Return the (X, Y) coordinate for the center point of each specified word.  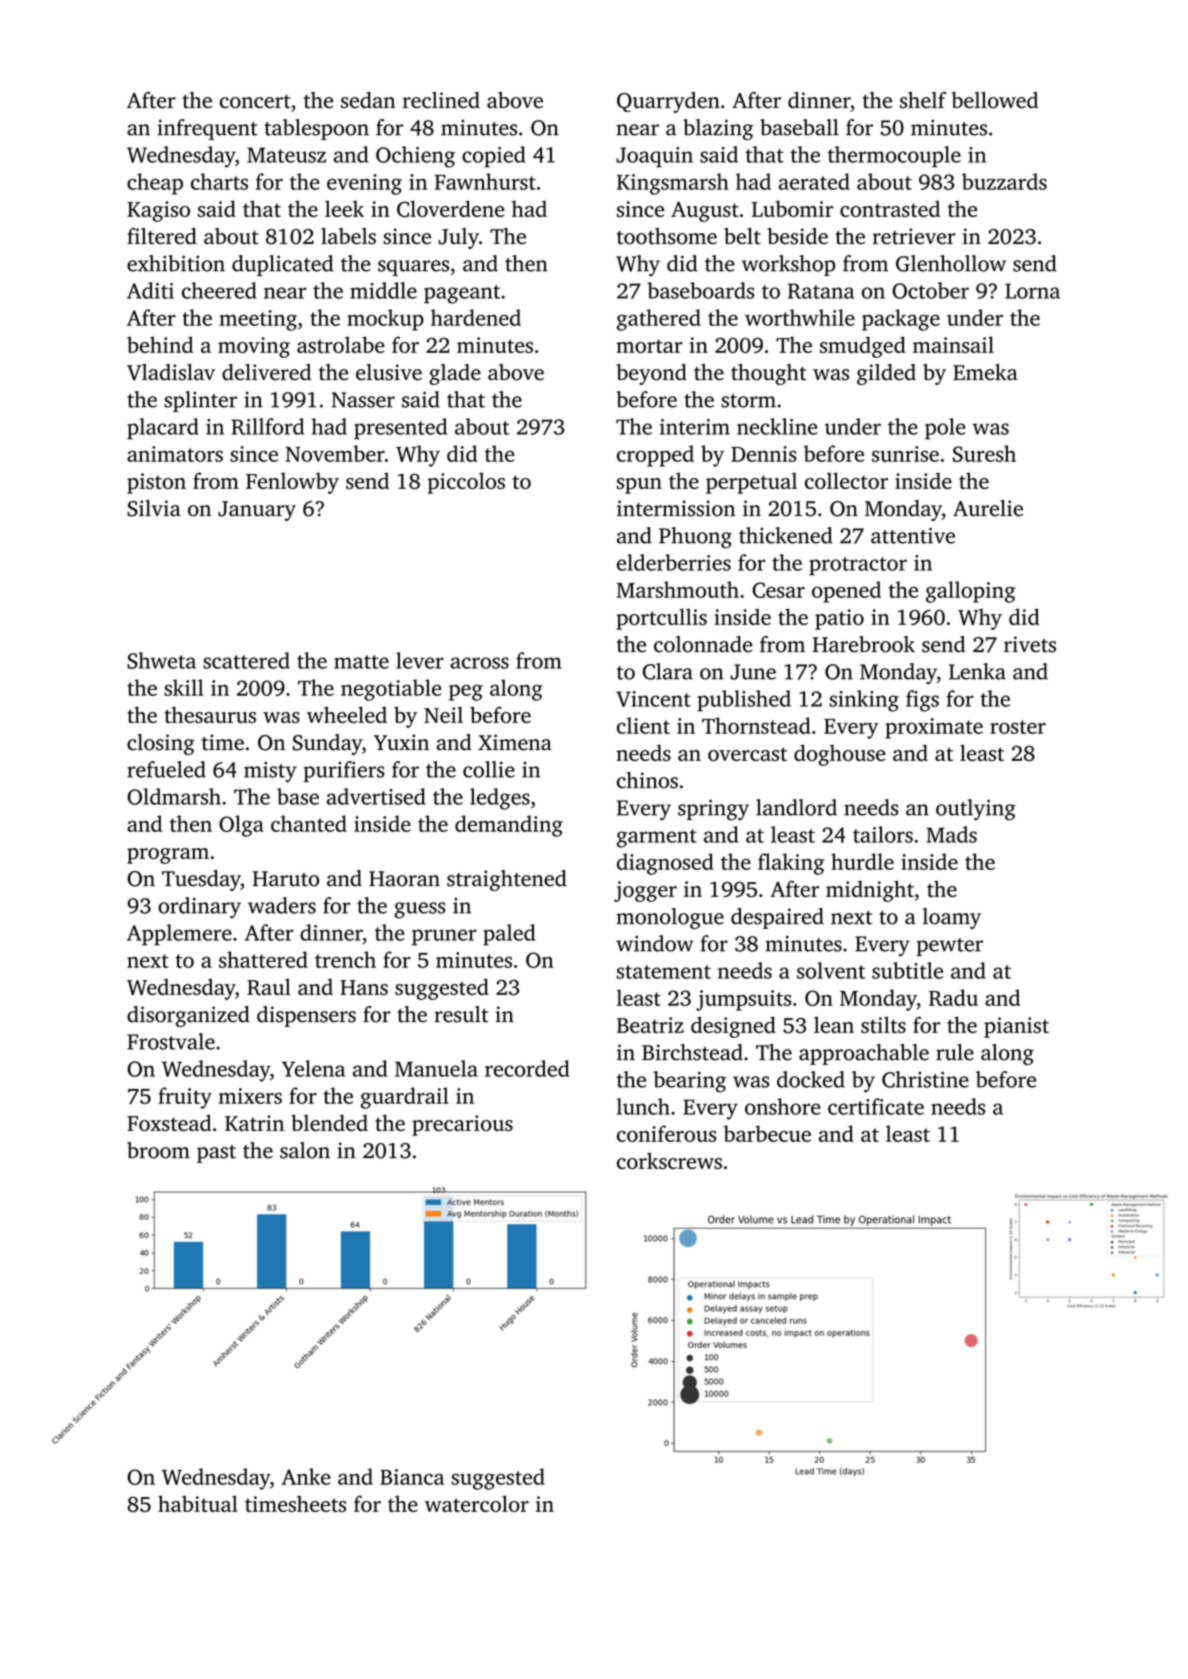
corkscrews (669, 1161)
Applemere (179, 935)
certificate (876, 1106)
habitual (198, 1503)
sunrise (905, 454)
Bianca (412, 1477)
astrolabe (341, 344)
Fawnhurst (485, 181)
